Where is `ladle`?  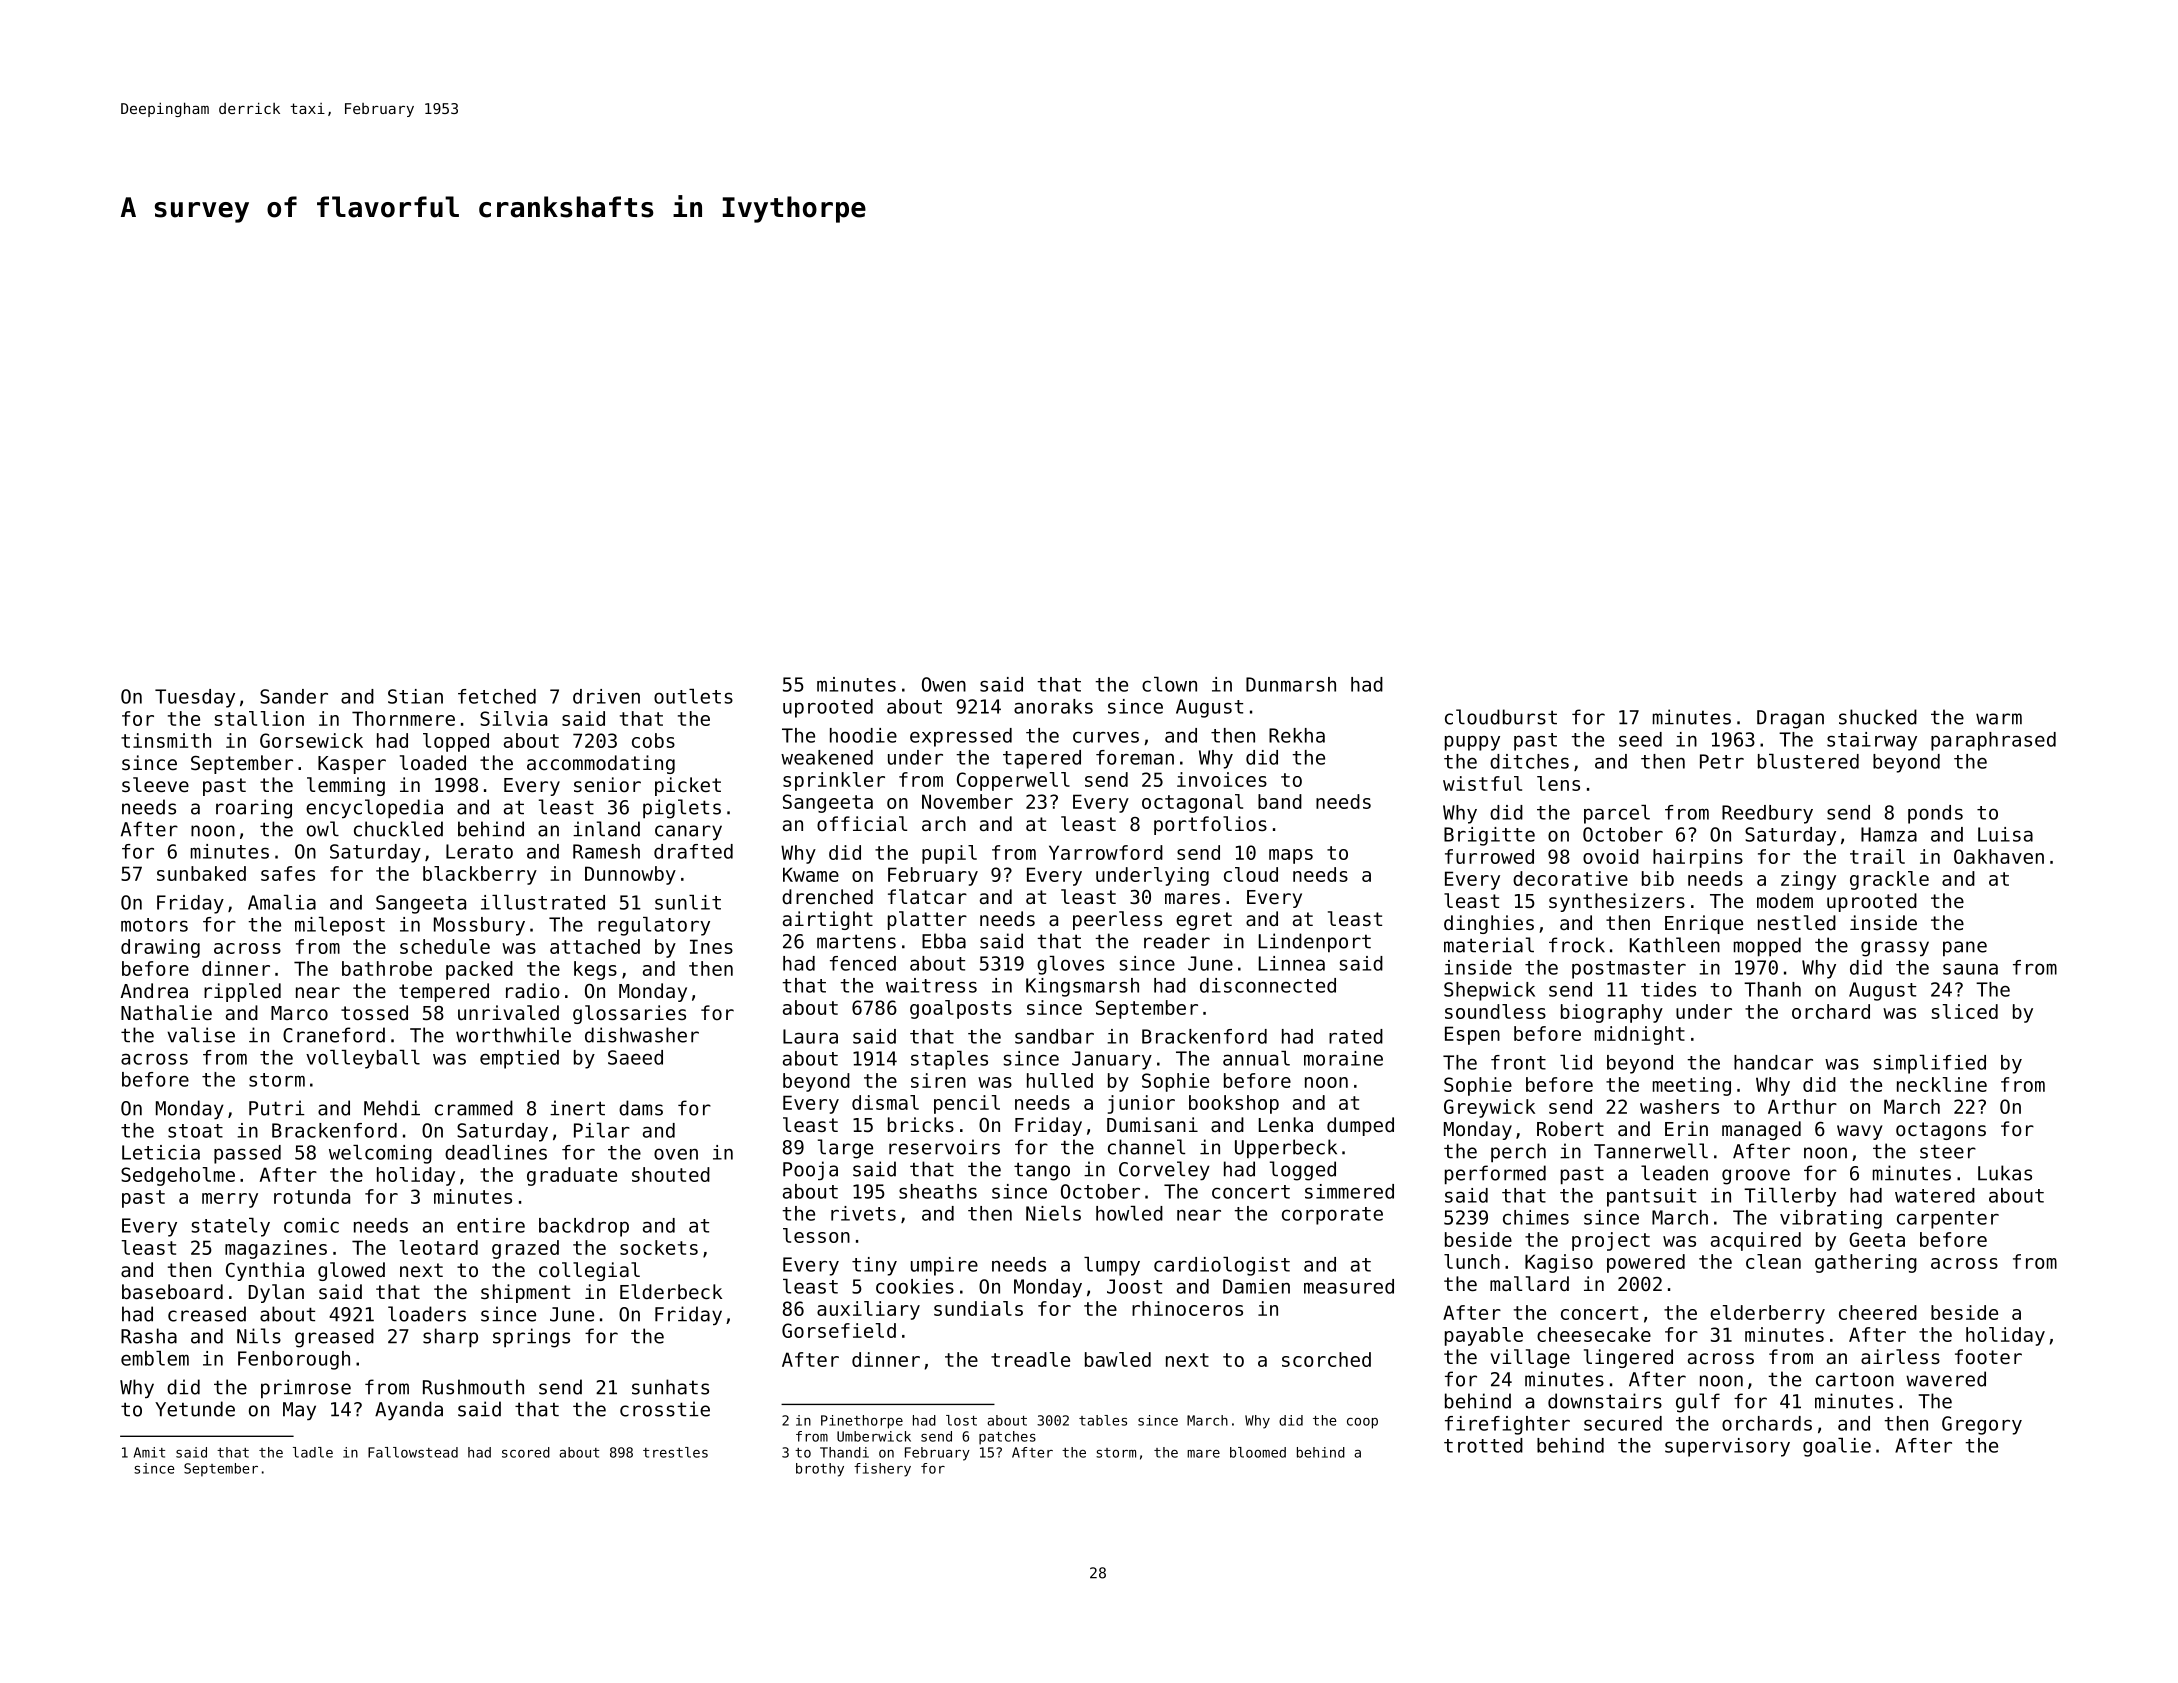
ladle is located at coordinates (313, 1452).
